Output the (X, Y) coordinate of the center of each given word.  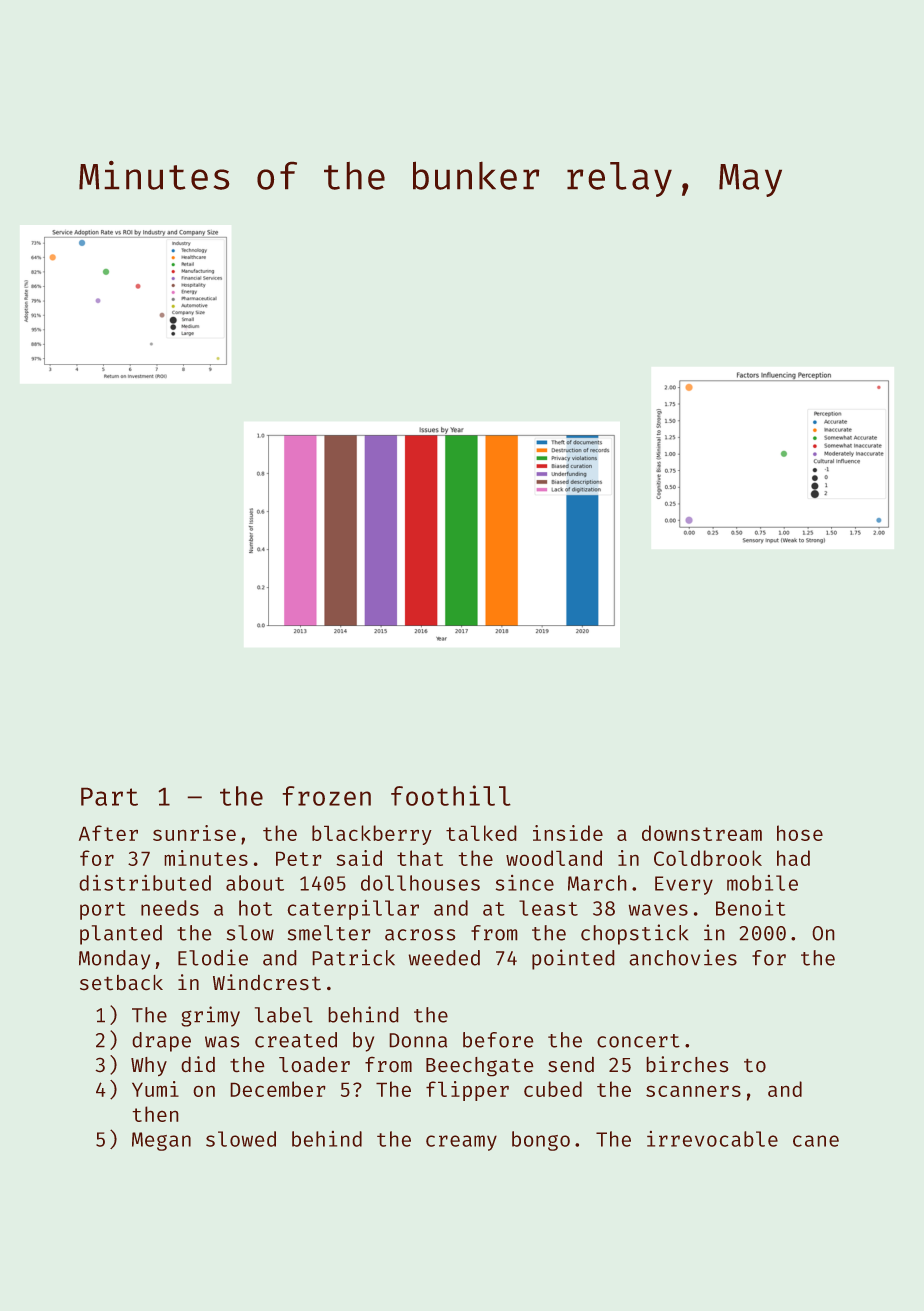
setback (121, 982)
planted (121, 935)
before (498, 1040)
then (155, 1114)
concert (638, 1041)
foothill (451, 795)
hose (800, 833)
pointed (573, 959)
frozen (327, 796)
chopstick (634, 934)
